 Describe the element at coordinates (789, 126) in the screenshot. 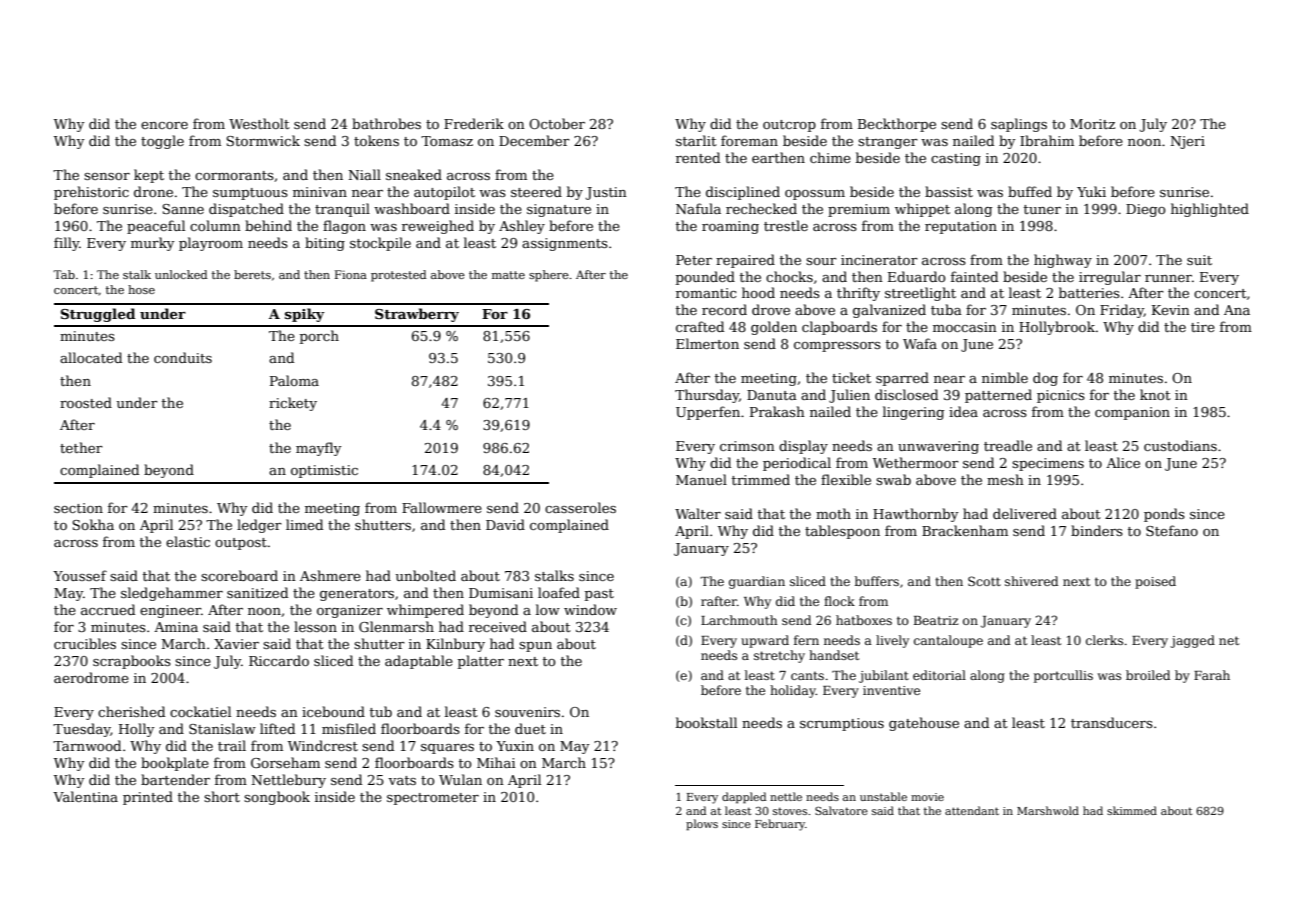

I see `outcrop` at that location.
